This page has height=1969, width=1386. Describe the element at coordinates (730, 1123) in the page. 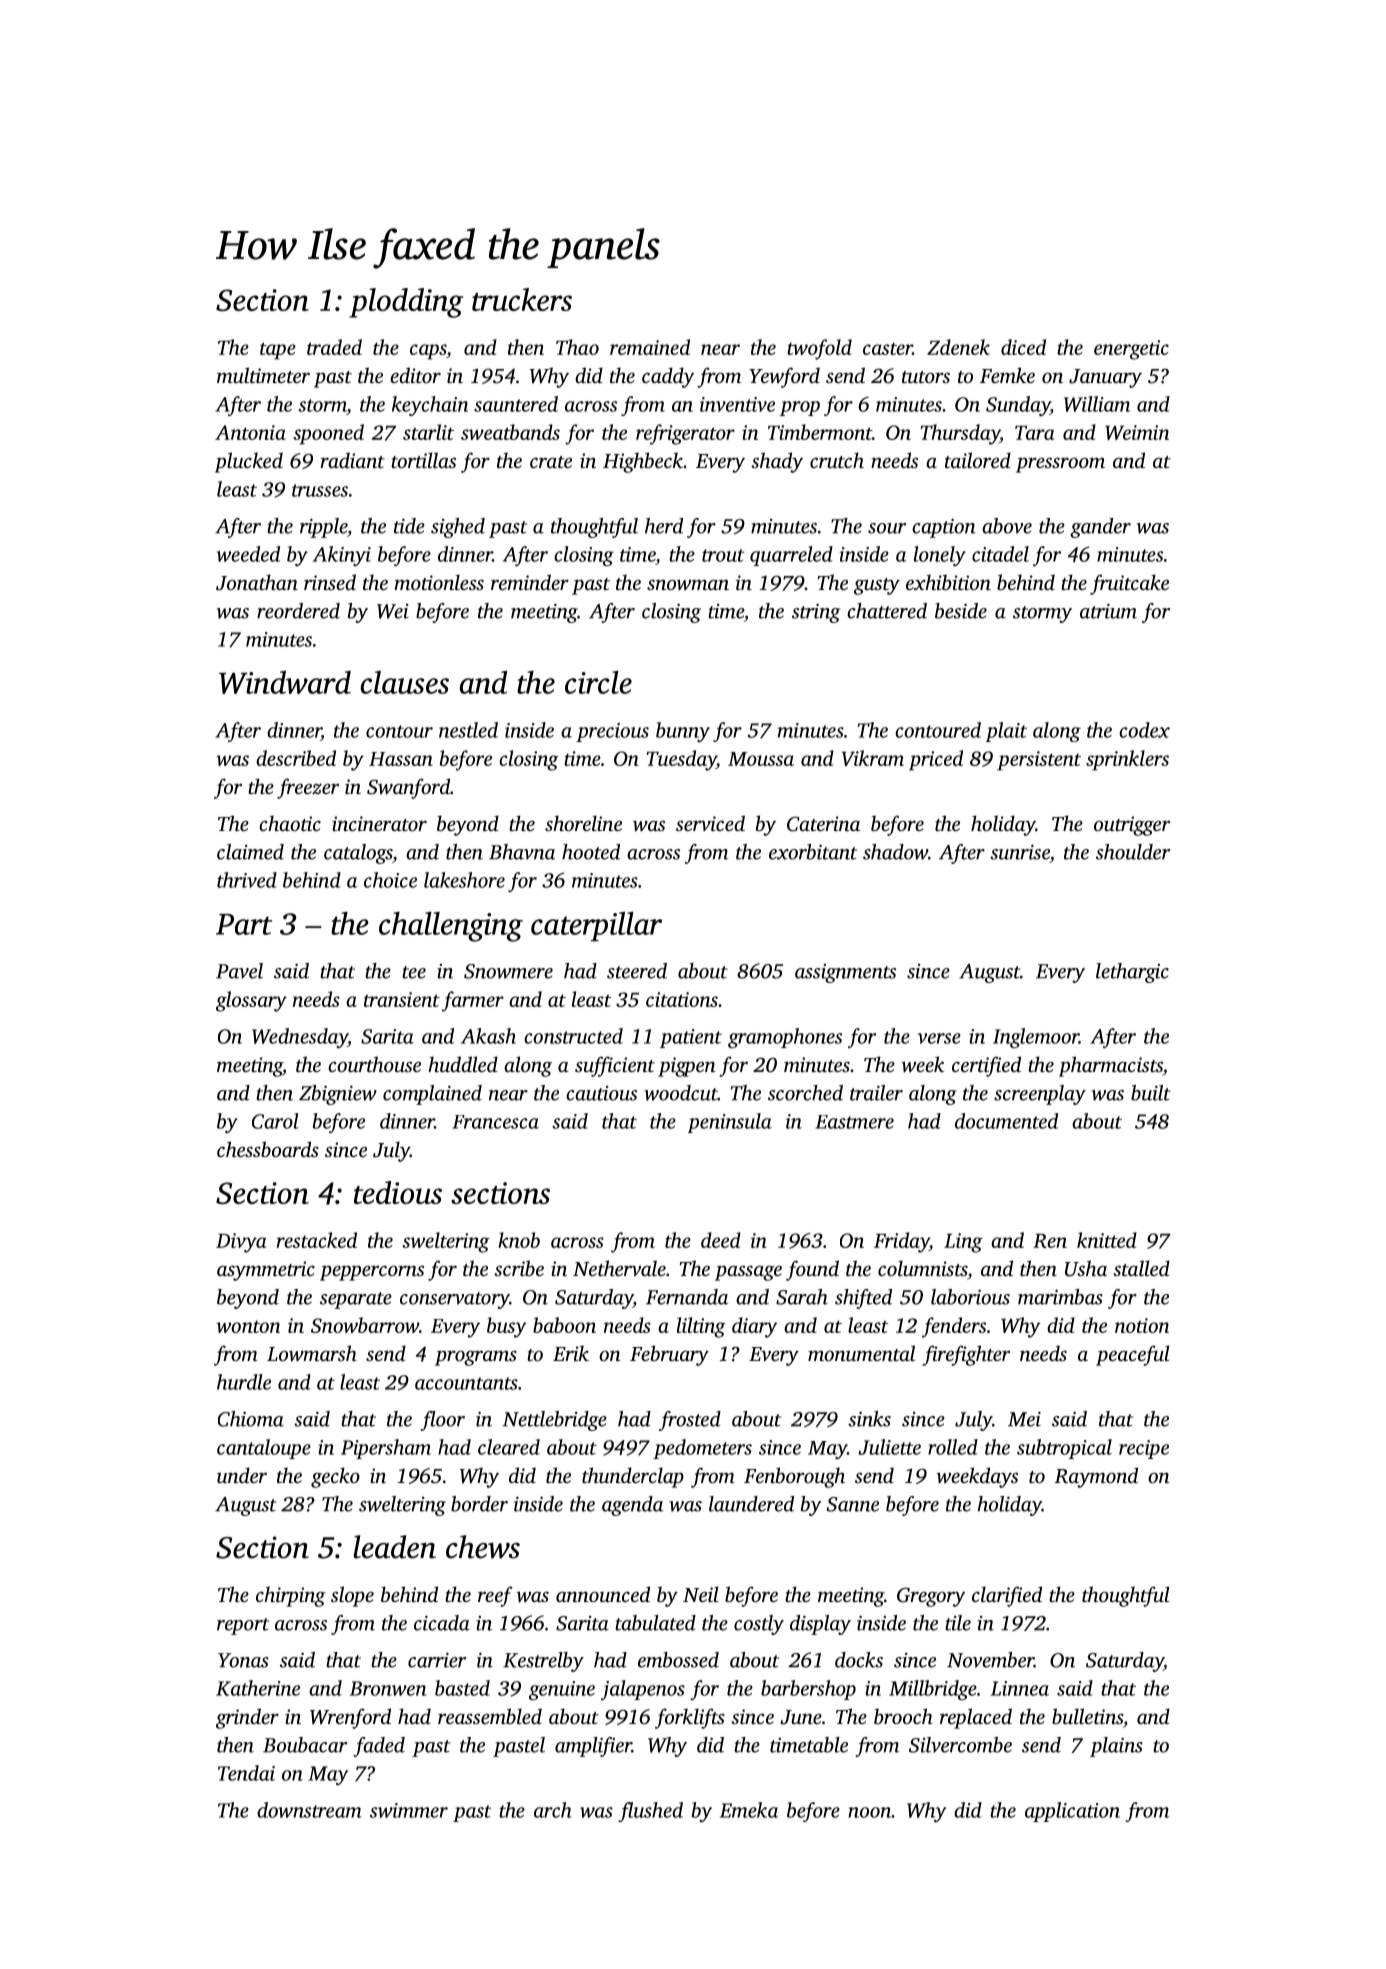

I see `peninsula` at that location.
